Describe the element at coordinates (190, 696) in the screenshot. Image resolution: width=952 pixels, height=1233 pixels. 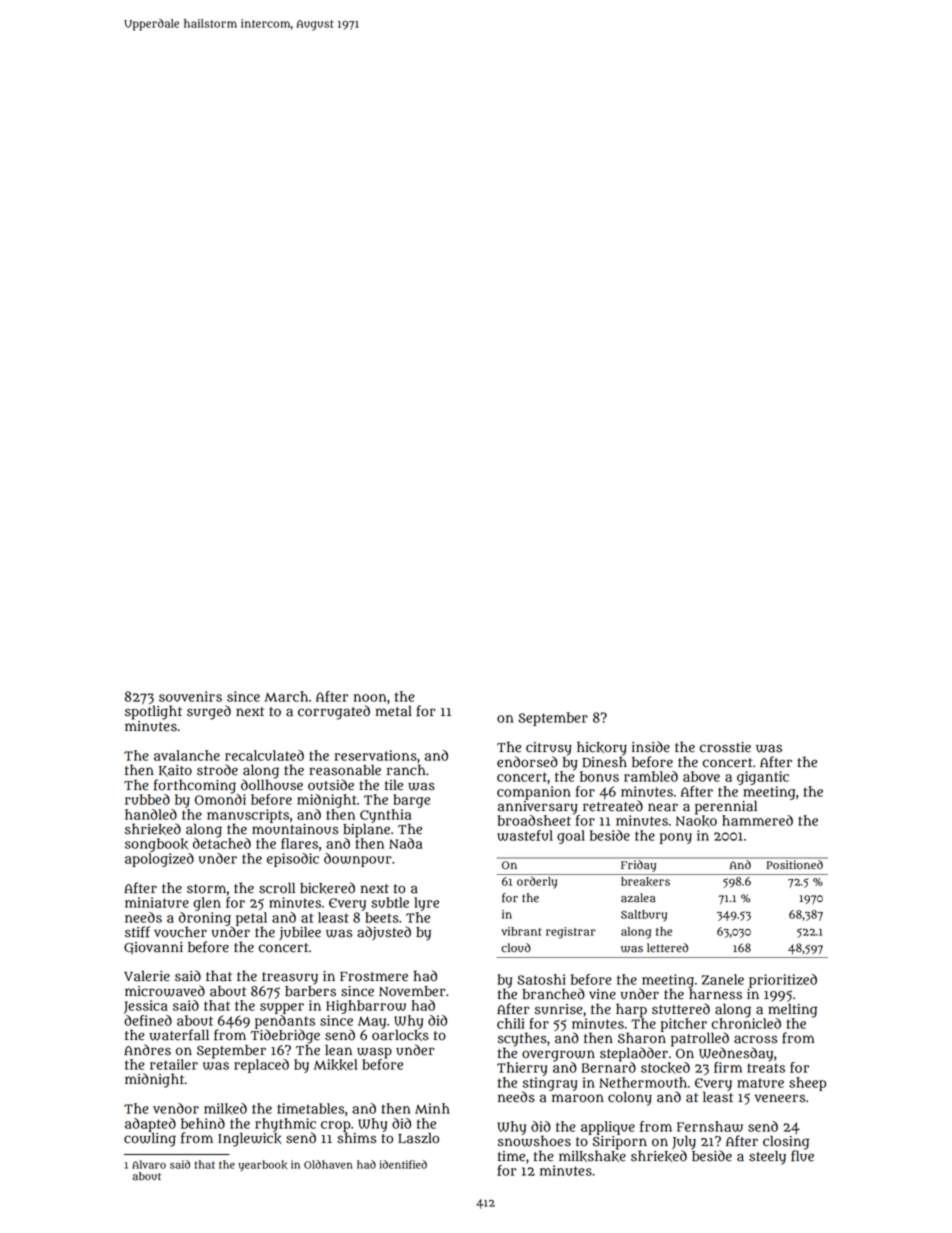
I see `souvenirs` at that location.
